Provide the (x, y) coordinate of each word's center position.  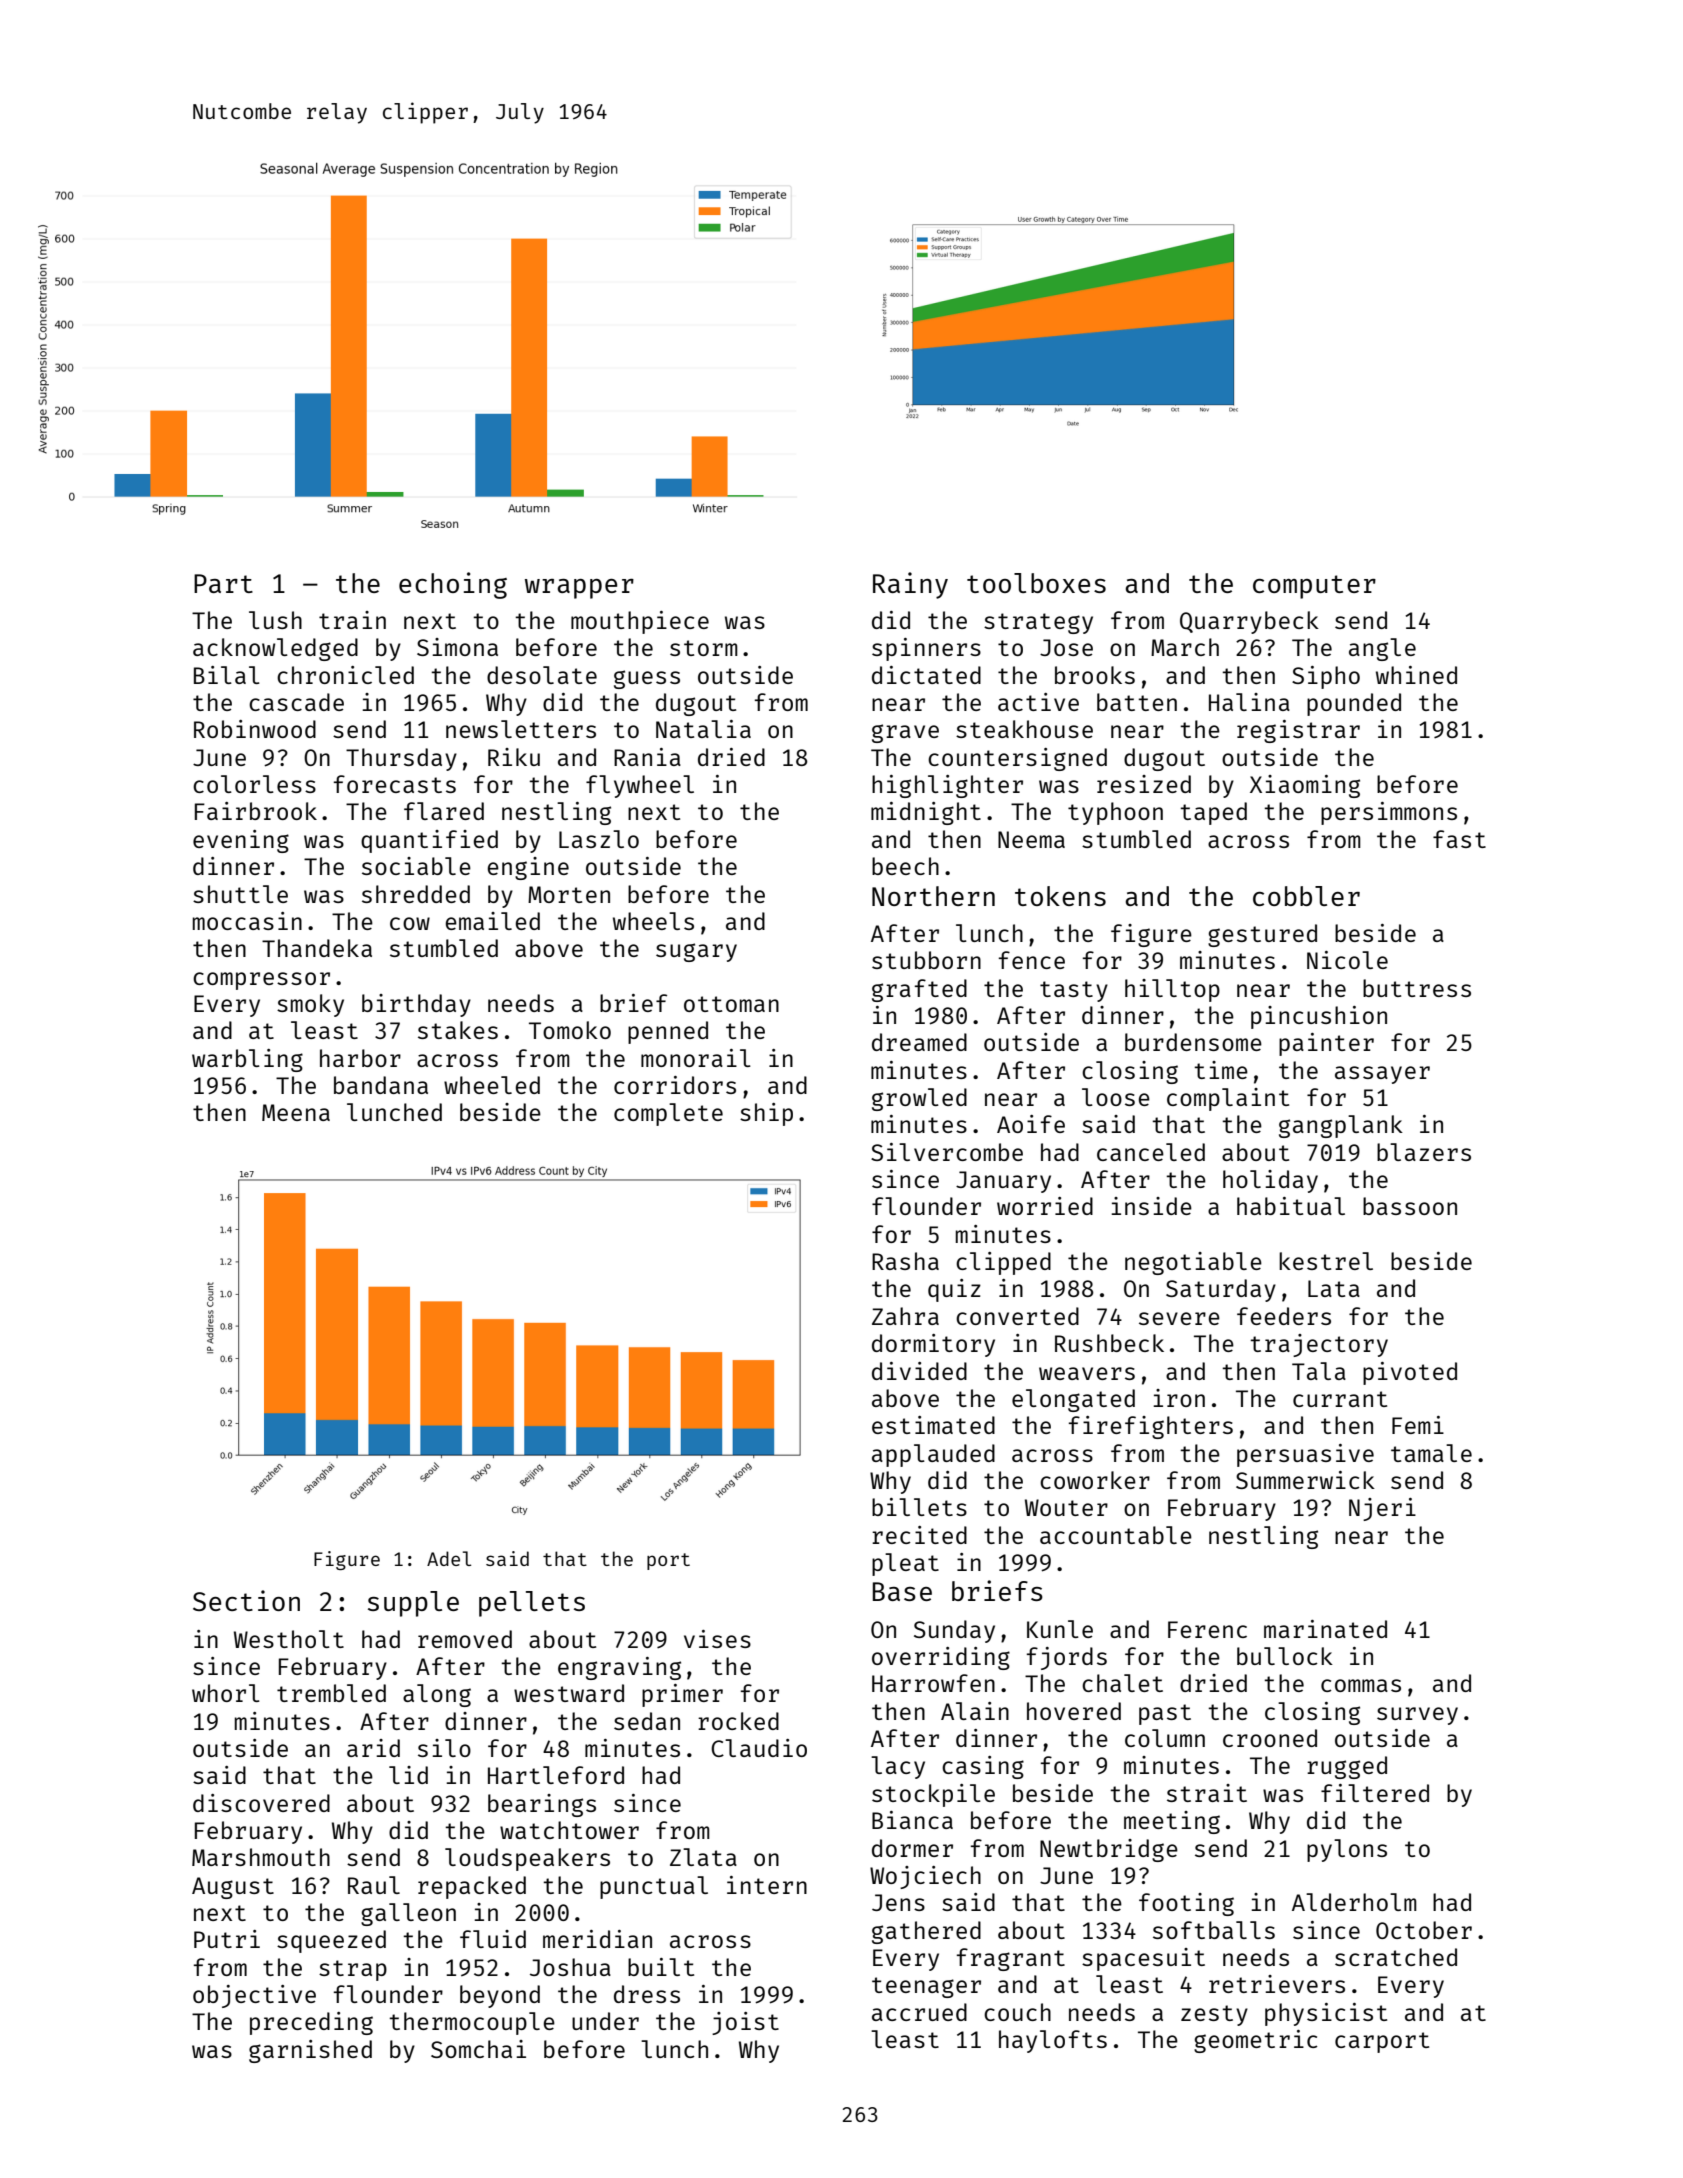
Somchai (478, 2049)
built (661, 1967)
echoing (453, 585)
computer (1314, 587)
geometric (1256, 2041)
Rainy (910, 585)
